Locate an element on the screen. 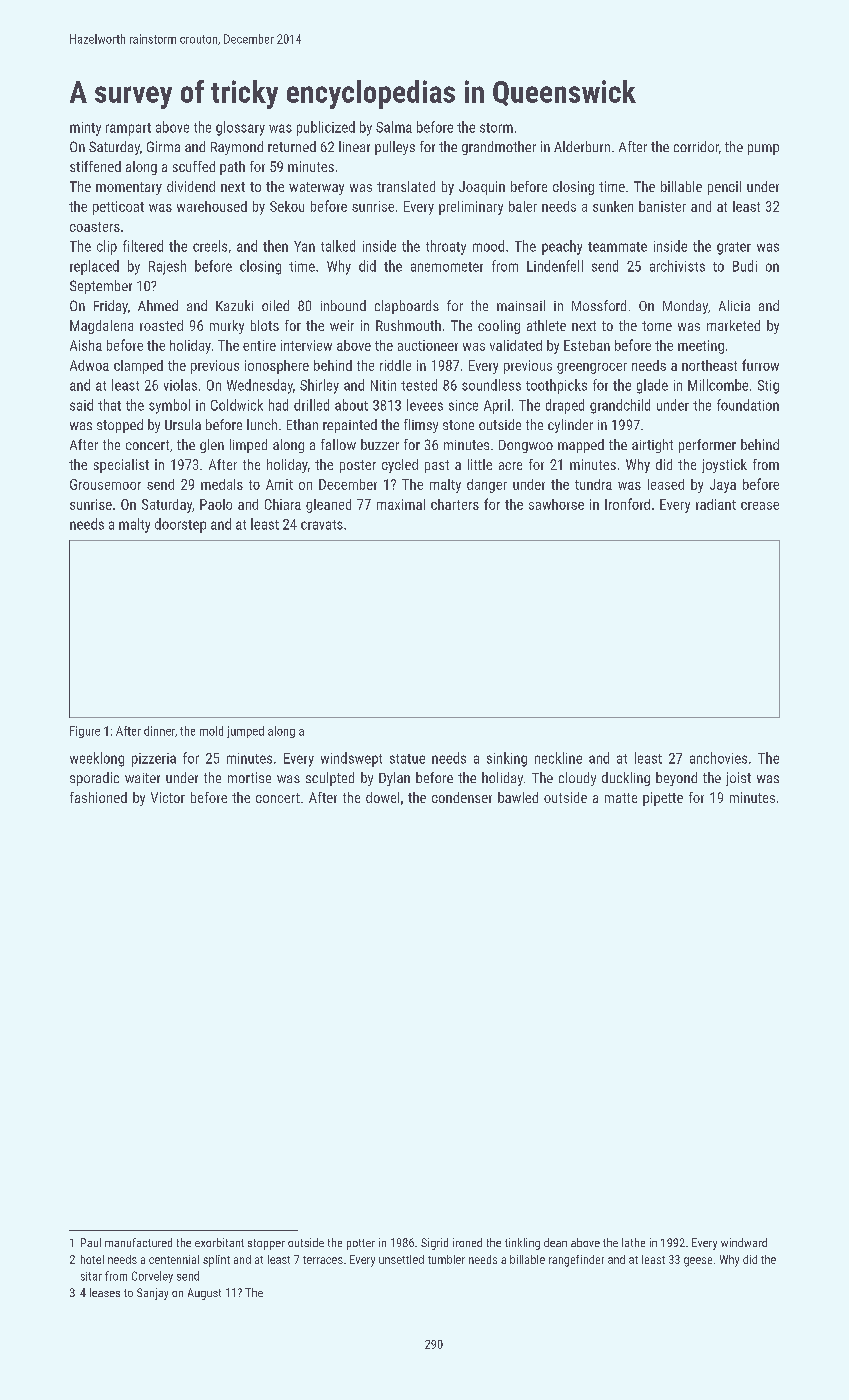 This screenshot has height=1400, width=849. pump is located at coordinates (763, 149).
